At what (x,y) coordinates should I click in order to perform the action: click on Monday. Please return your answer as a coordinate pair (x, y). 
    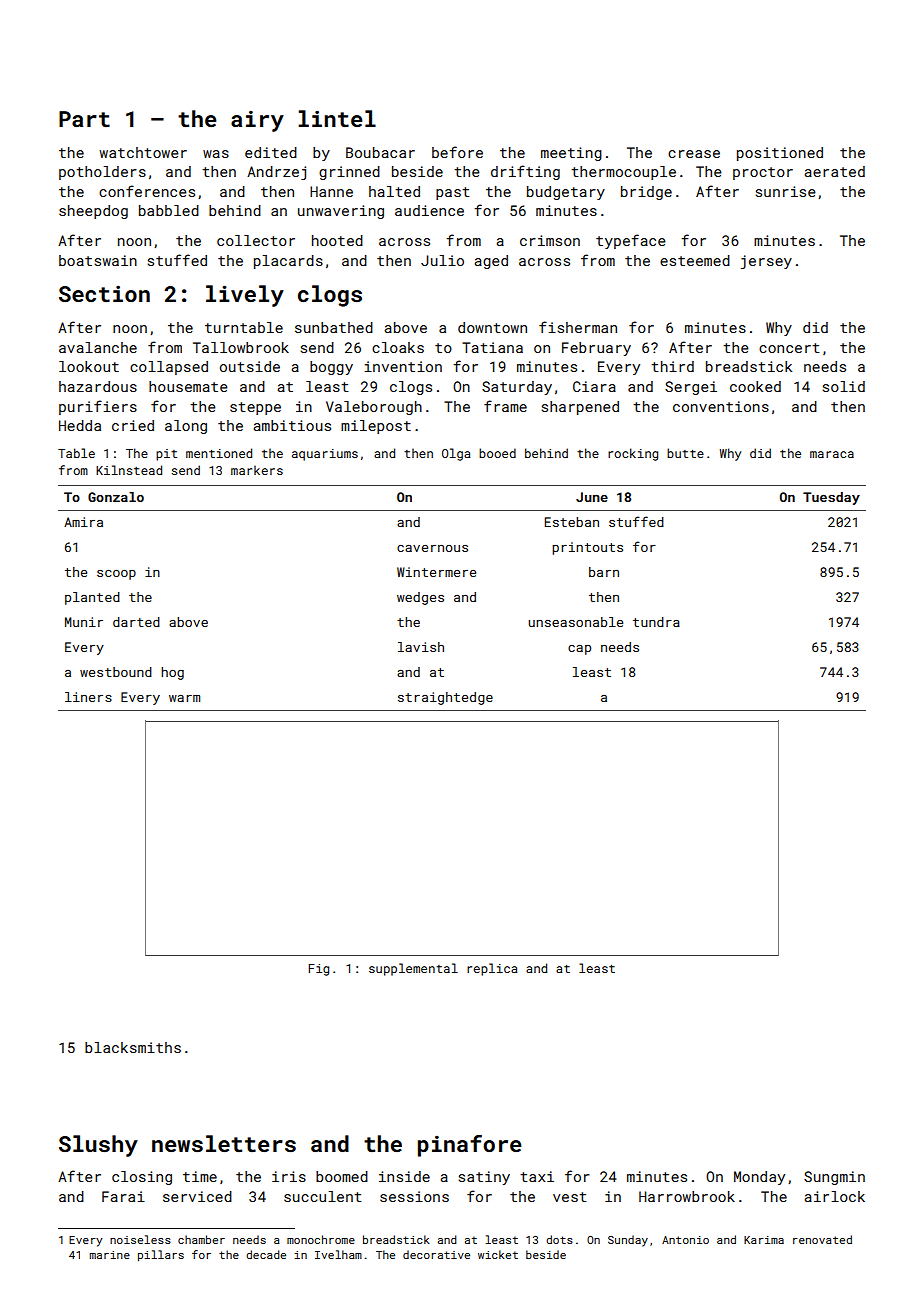
    Looking at the image, I should click on (759, 1178).
